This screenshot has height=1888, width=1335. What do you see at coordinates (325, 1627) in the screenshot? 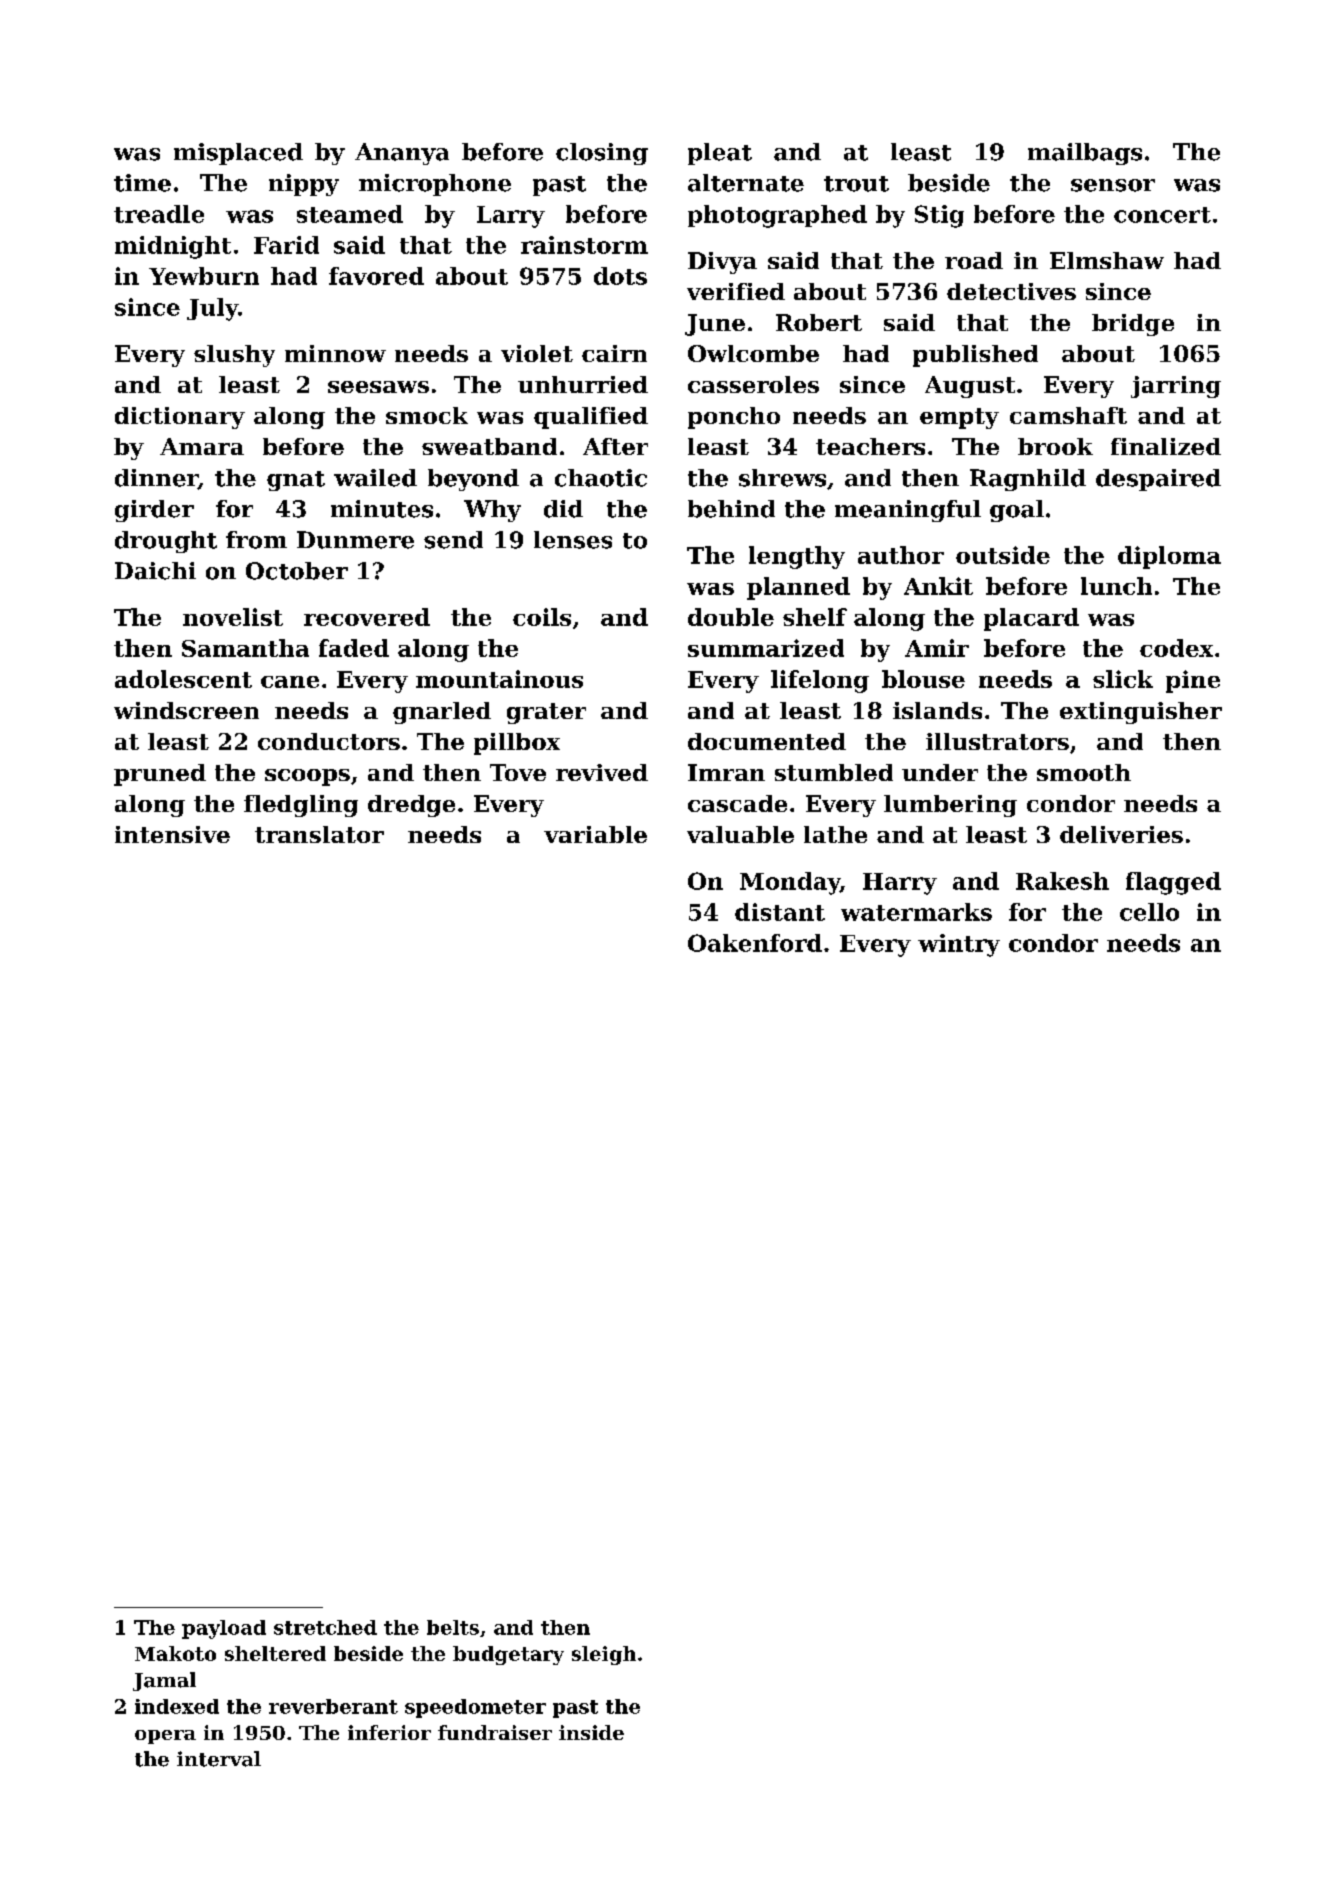
I see `stretched` at bounding box center [325, 1627].
